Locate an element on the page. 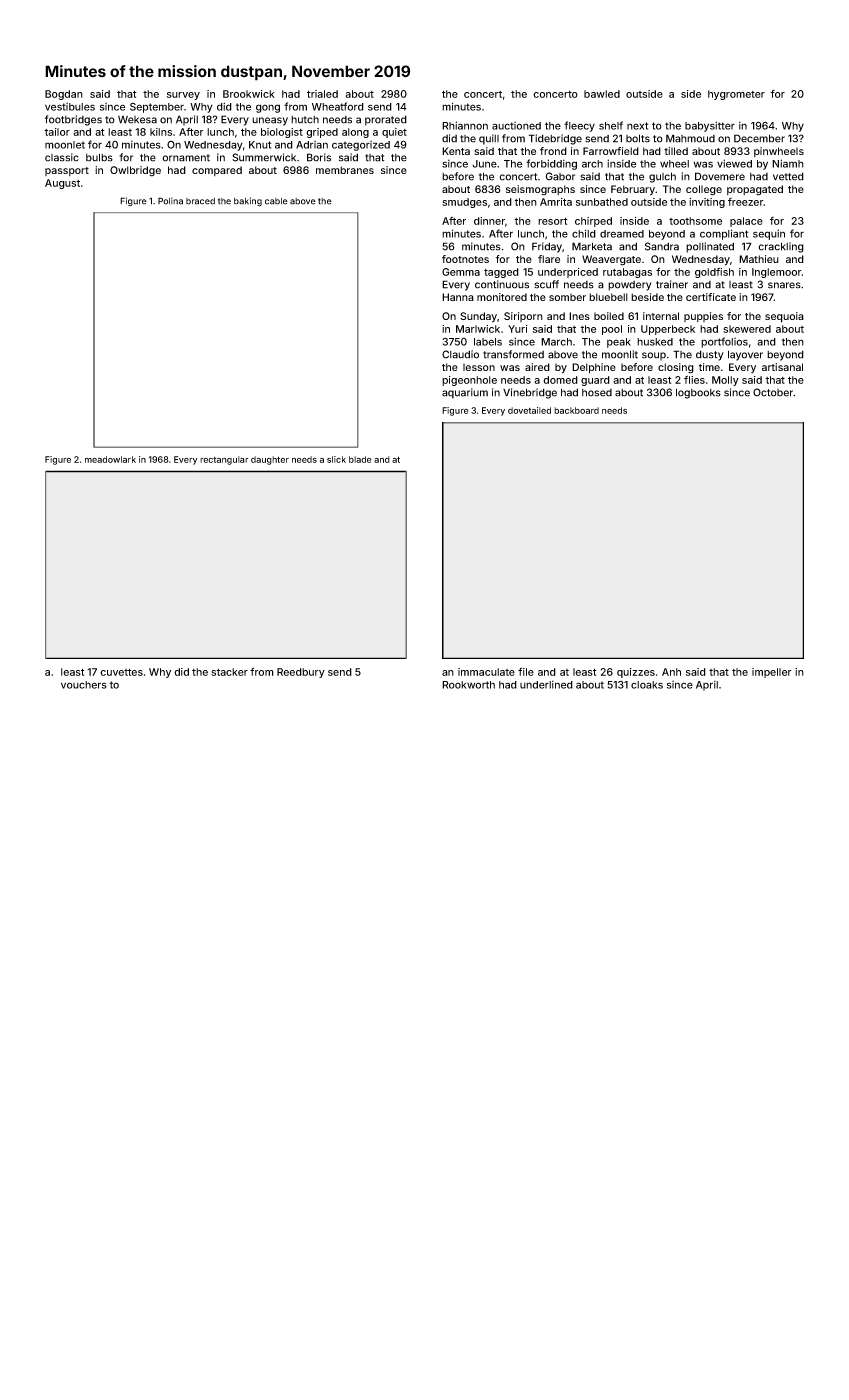 This document has width=849, height=1400. August is located at coordinates (62, 184).
